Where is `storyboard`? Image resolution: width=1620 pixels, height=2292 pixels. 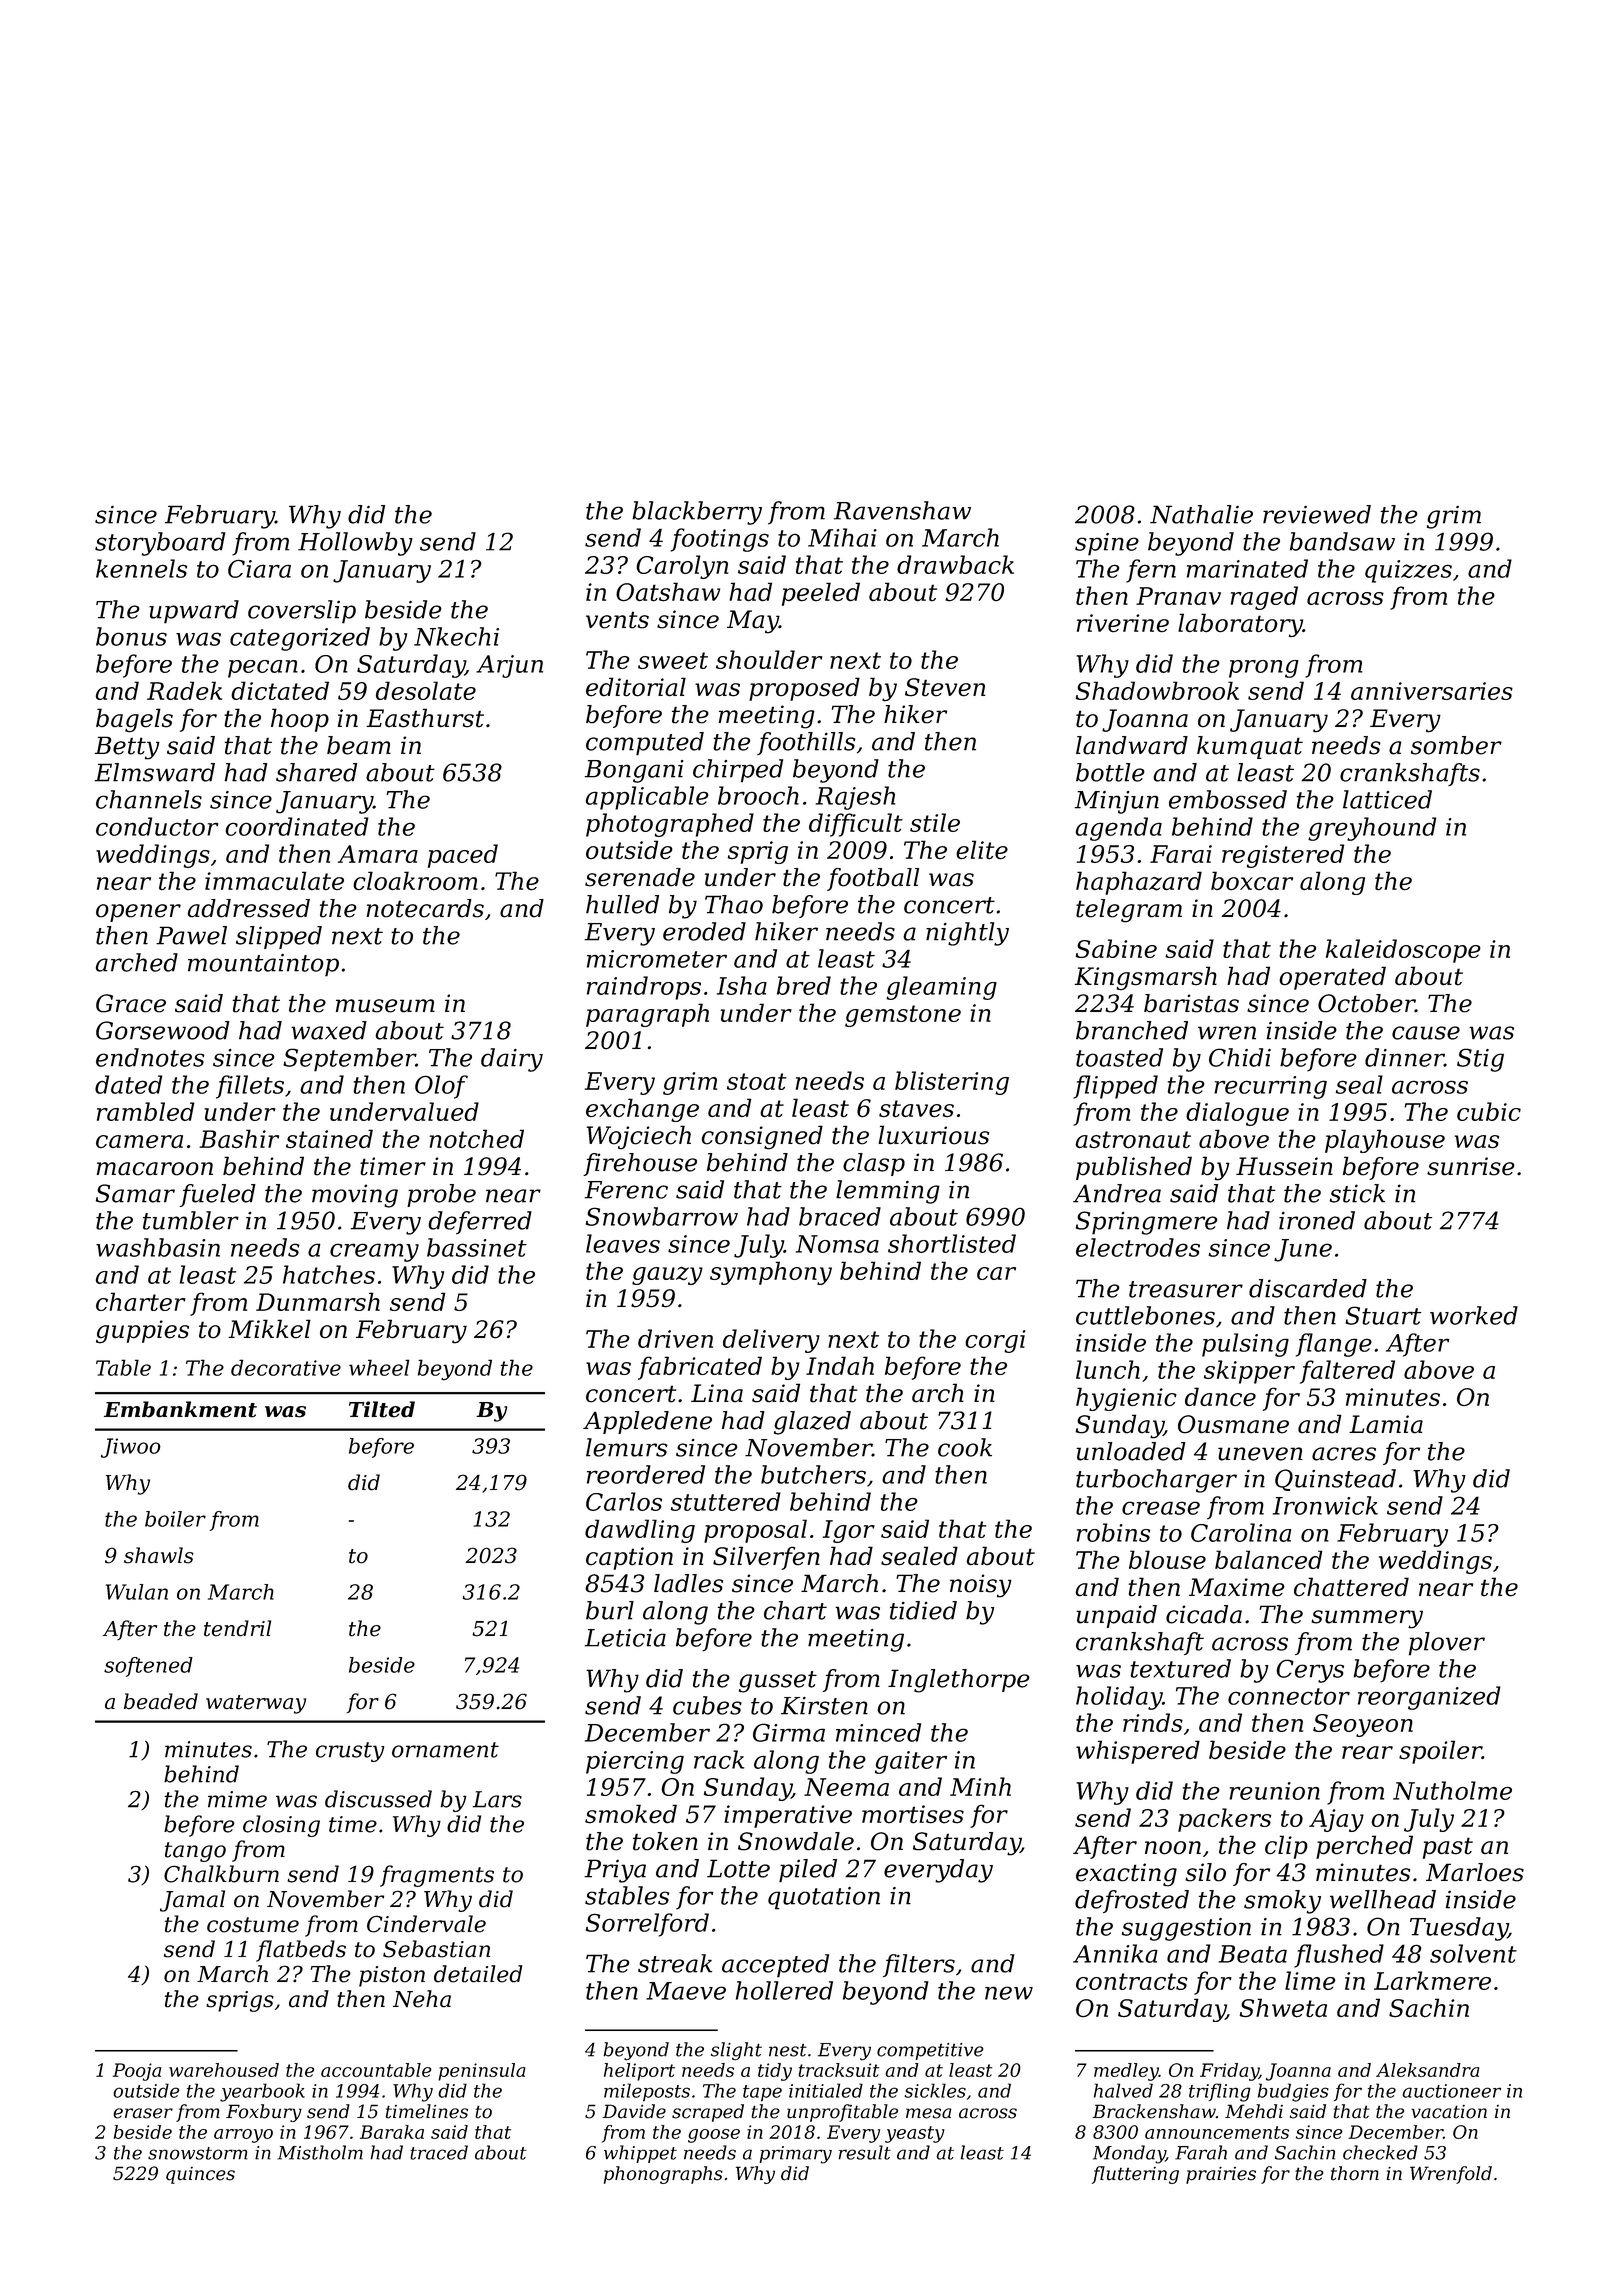 storyboard is located at coordinates (160, 544).
